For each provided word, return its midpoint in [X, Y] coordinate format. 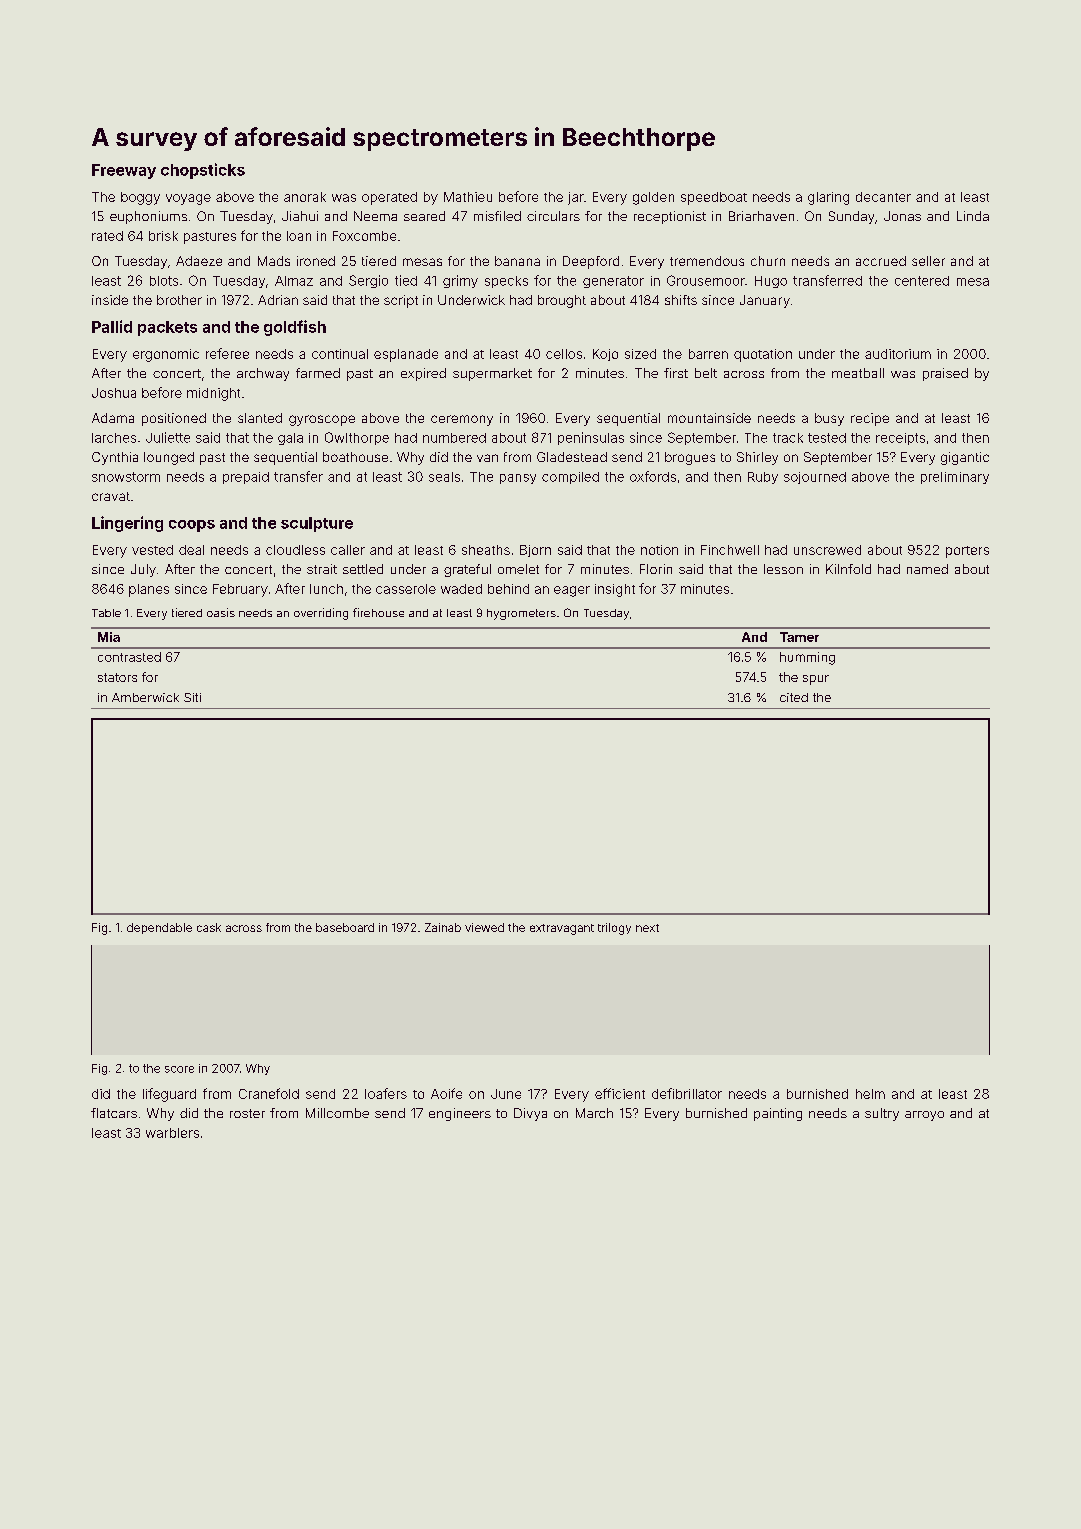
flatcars [114, 1113]
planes [149, 590]
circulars [553, 216]
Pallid [112, 326]
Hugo [771, 282]
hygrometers [521, 614]
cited [794, 697]
